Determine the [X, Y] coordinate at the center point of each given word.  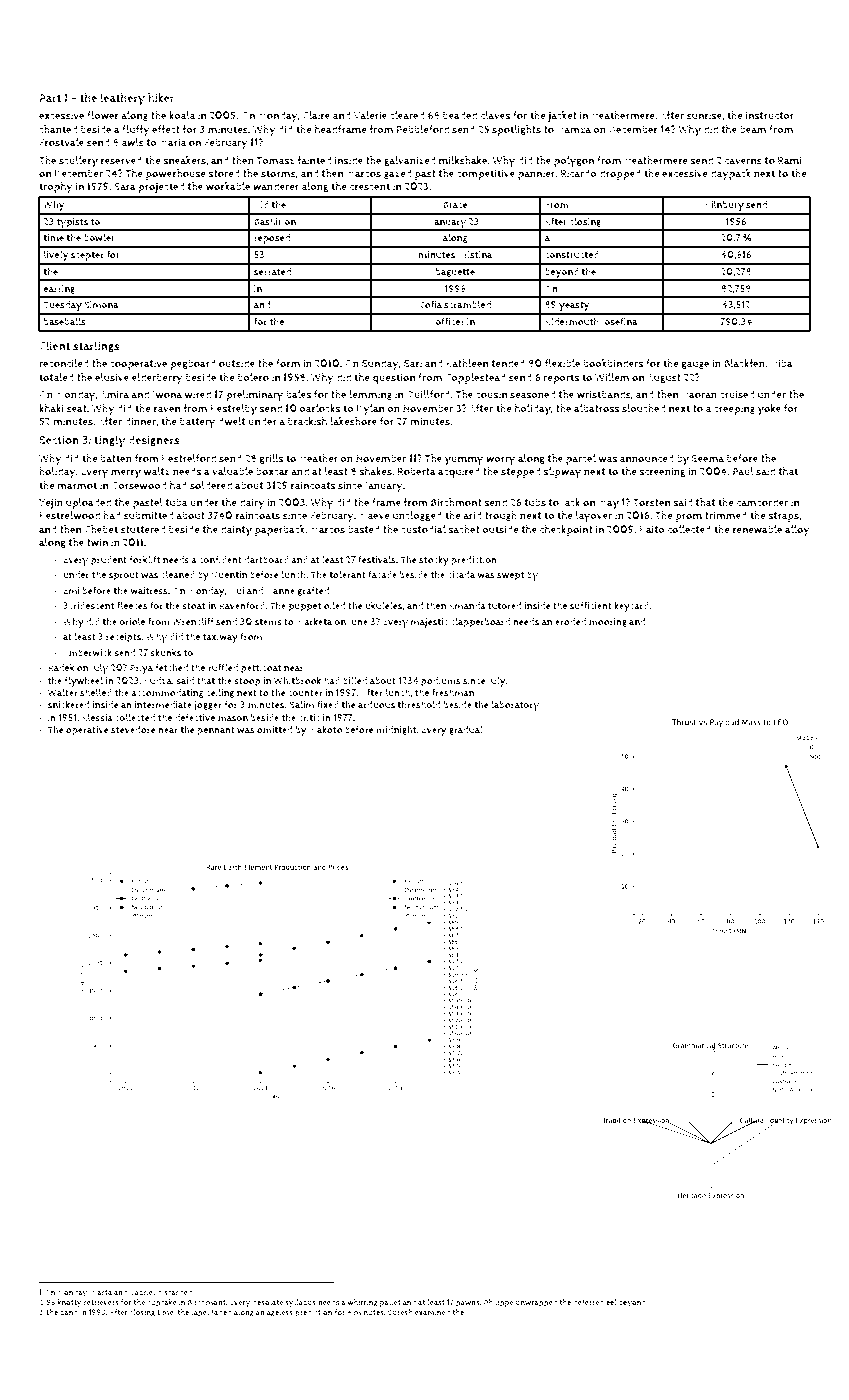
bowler [99, 237]
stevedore [133, 730]
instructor [770, 115]
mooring [608, 622]
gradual [466, 730]
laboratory [515, 706]
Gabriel [142, 1292]
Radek [61, 667]
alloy [797, 531]
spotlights [516, 130]
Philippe [498, 1303]
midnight [396, 730]
